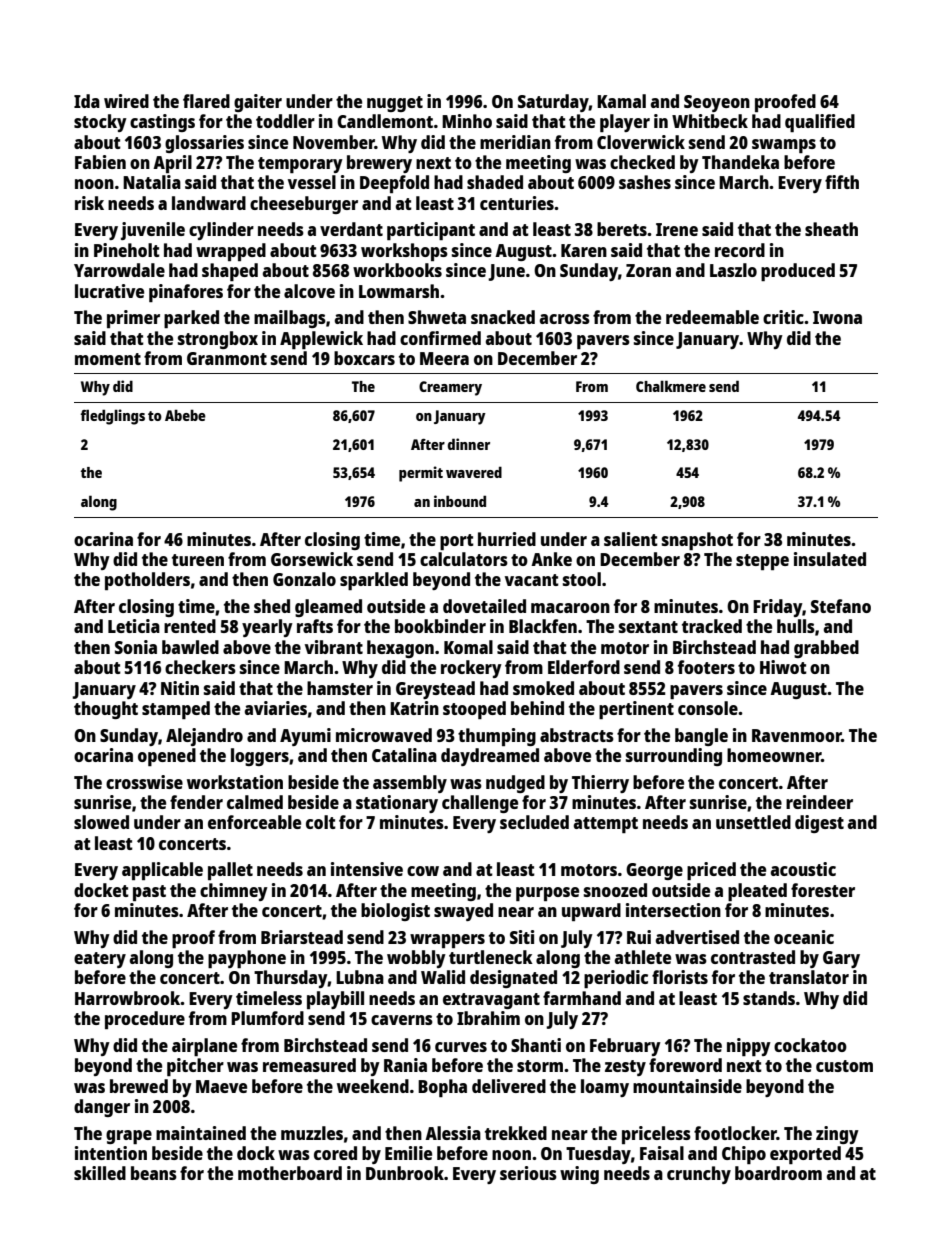 The image size is (952, 1233). Describe the element at coordinates (803, 869) in the screenshot. I see `acoustic` at that location.
